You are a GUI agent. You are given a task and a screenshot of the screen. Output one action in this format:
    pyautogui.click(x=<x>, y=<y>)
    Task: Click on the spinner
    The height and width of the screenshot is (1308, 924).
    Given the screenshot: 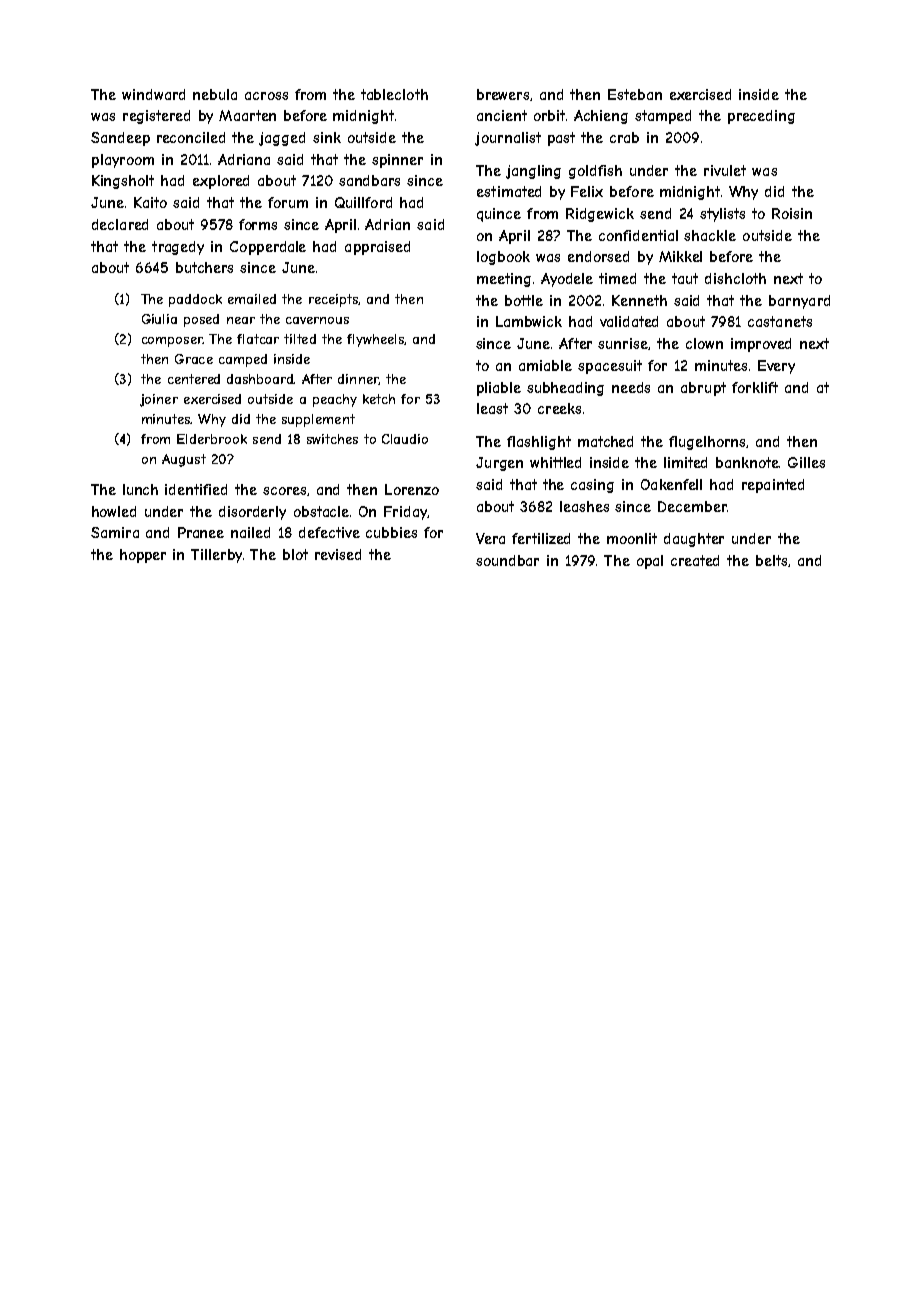 What is the action you would take?
    pyautogui.click(x=397, y=161)
